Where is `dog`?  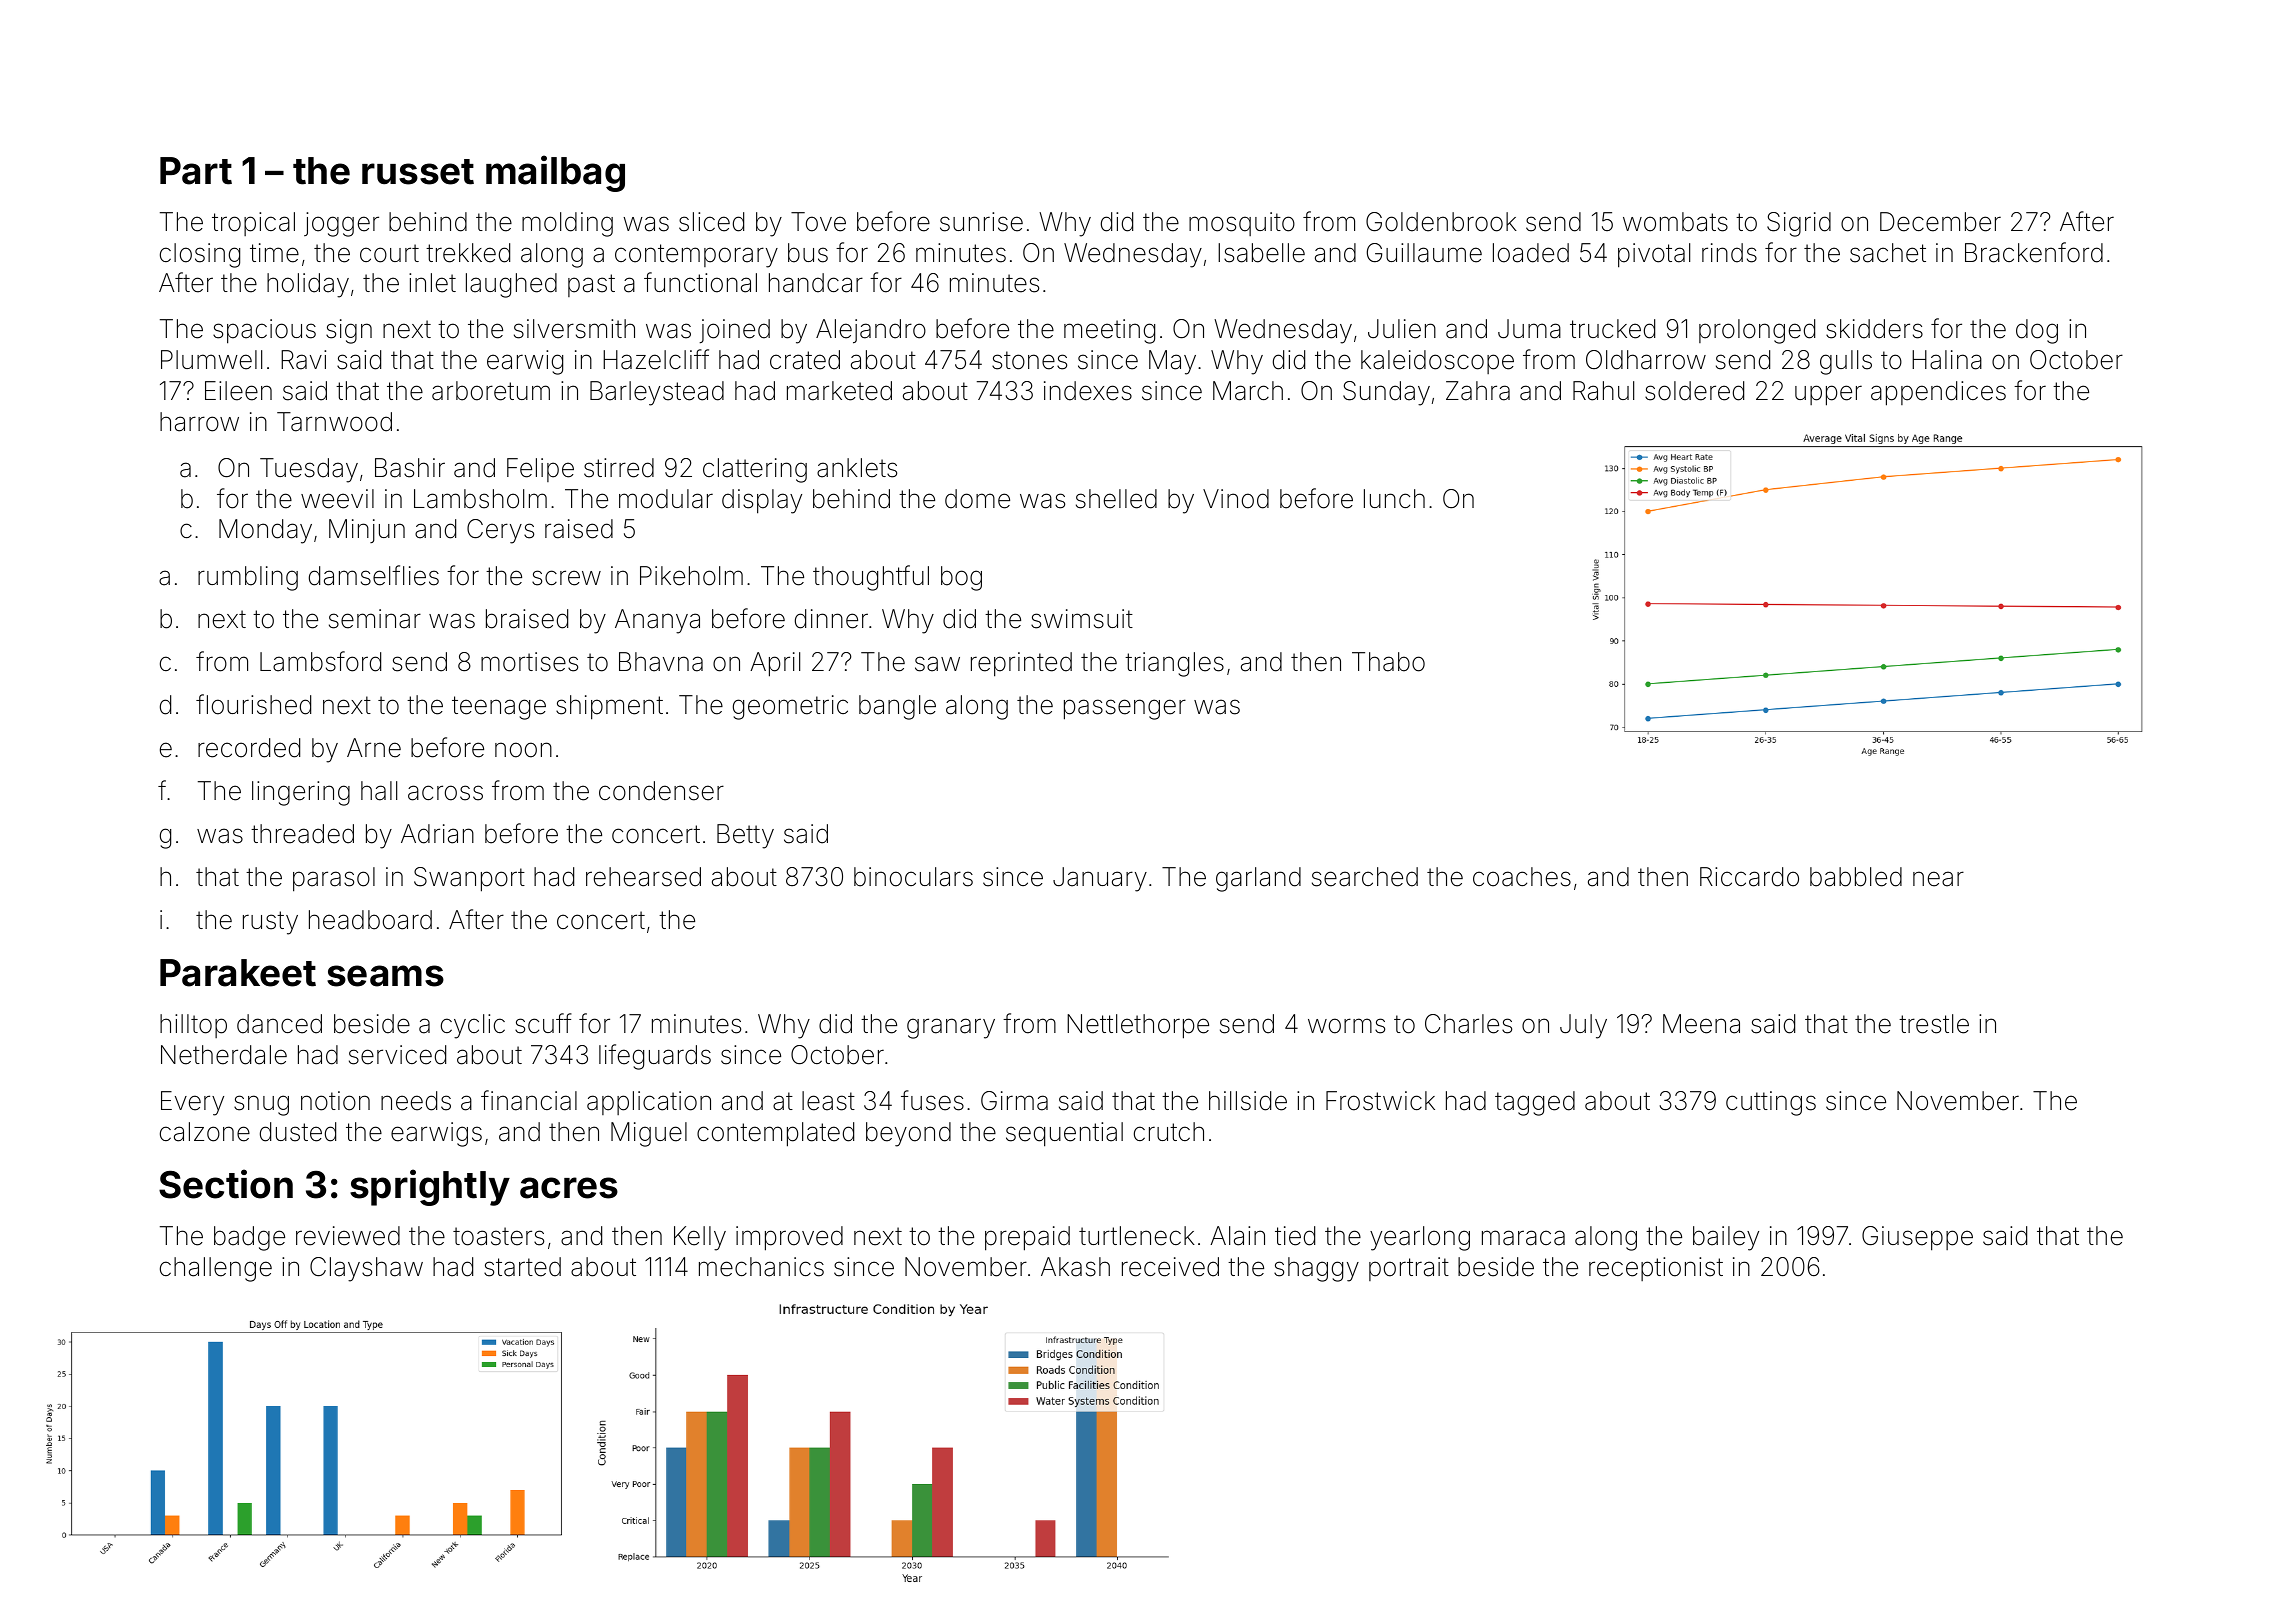 dog is located at coordinates (2037, 331).
